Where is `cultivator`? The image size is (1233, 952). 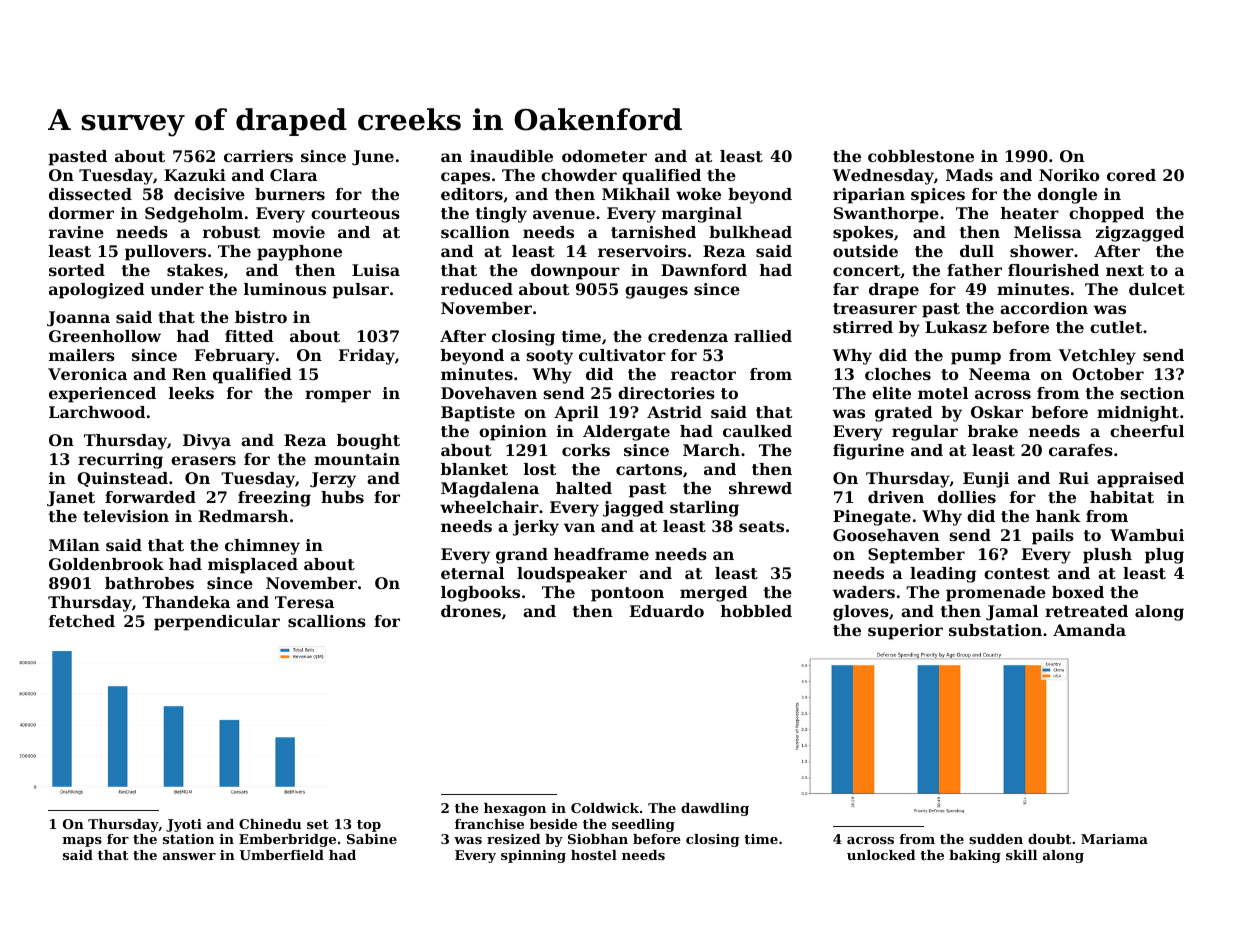 cultivator is located at coordinates (622, 355).
